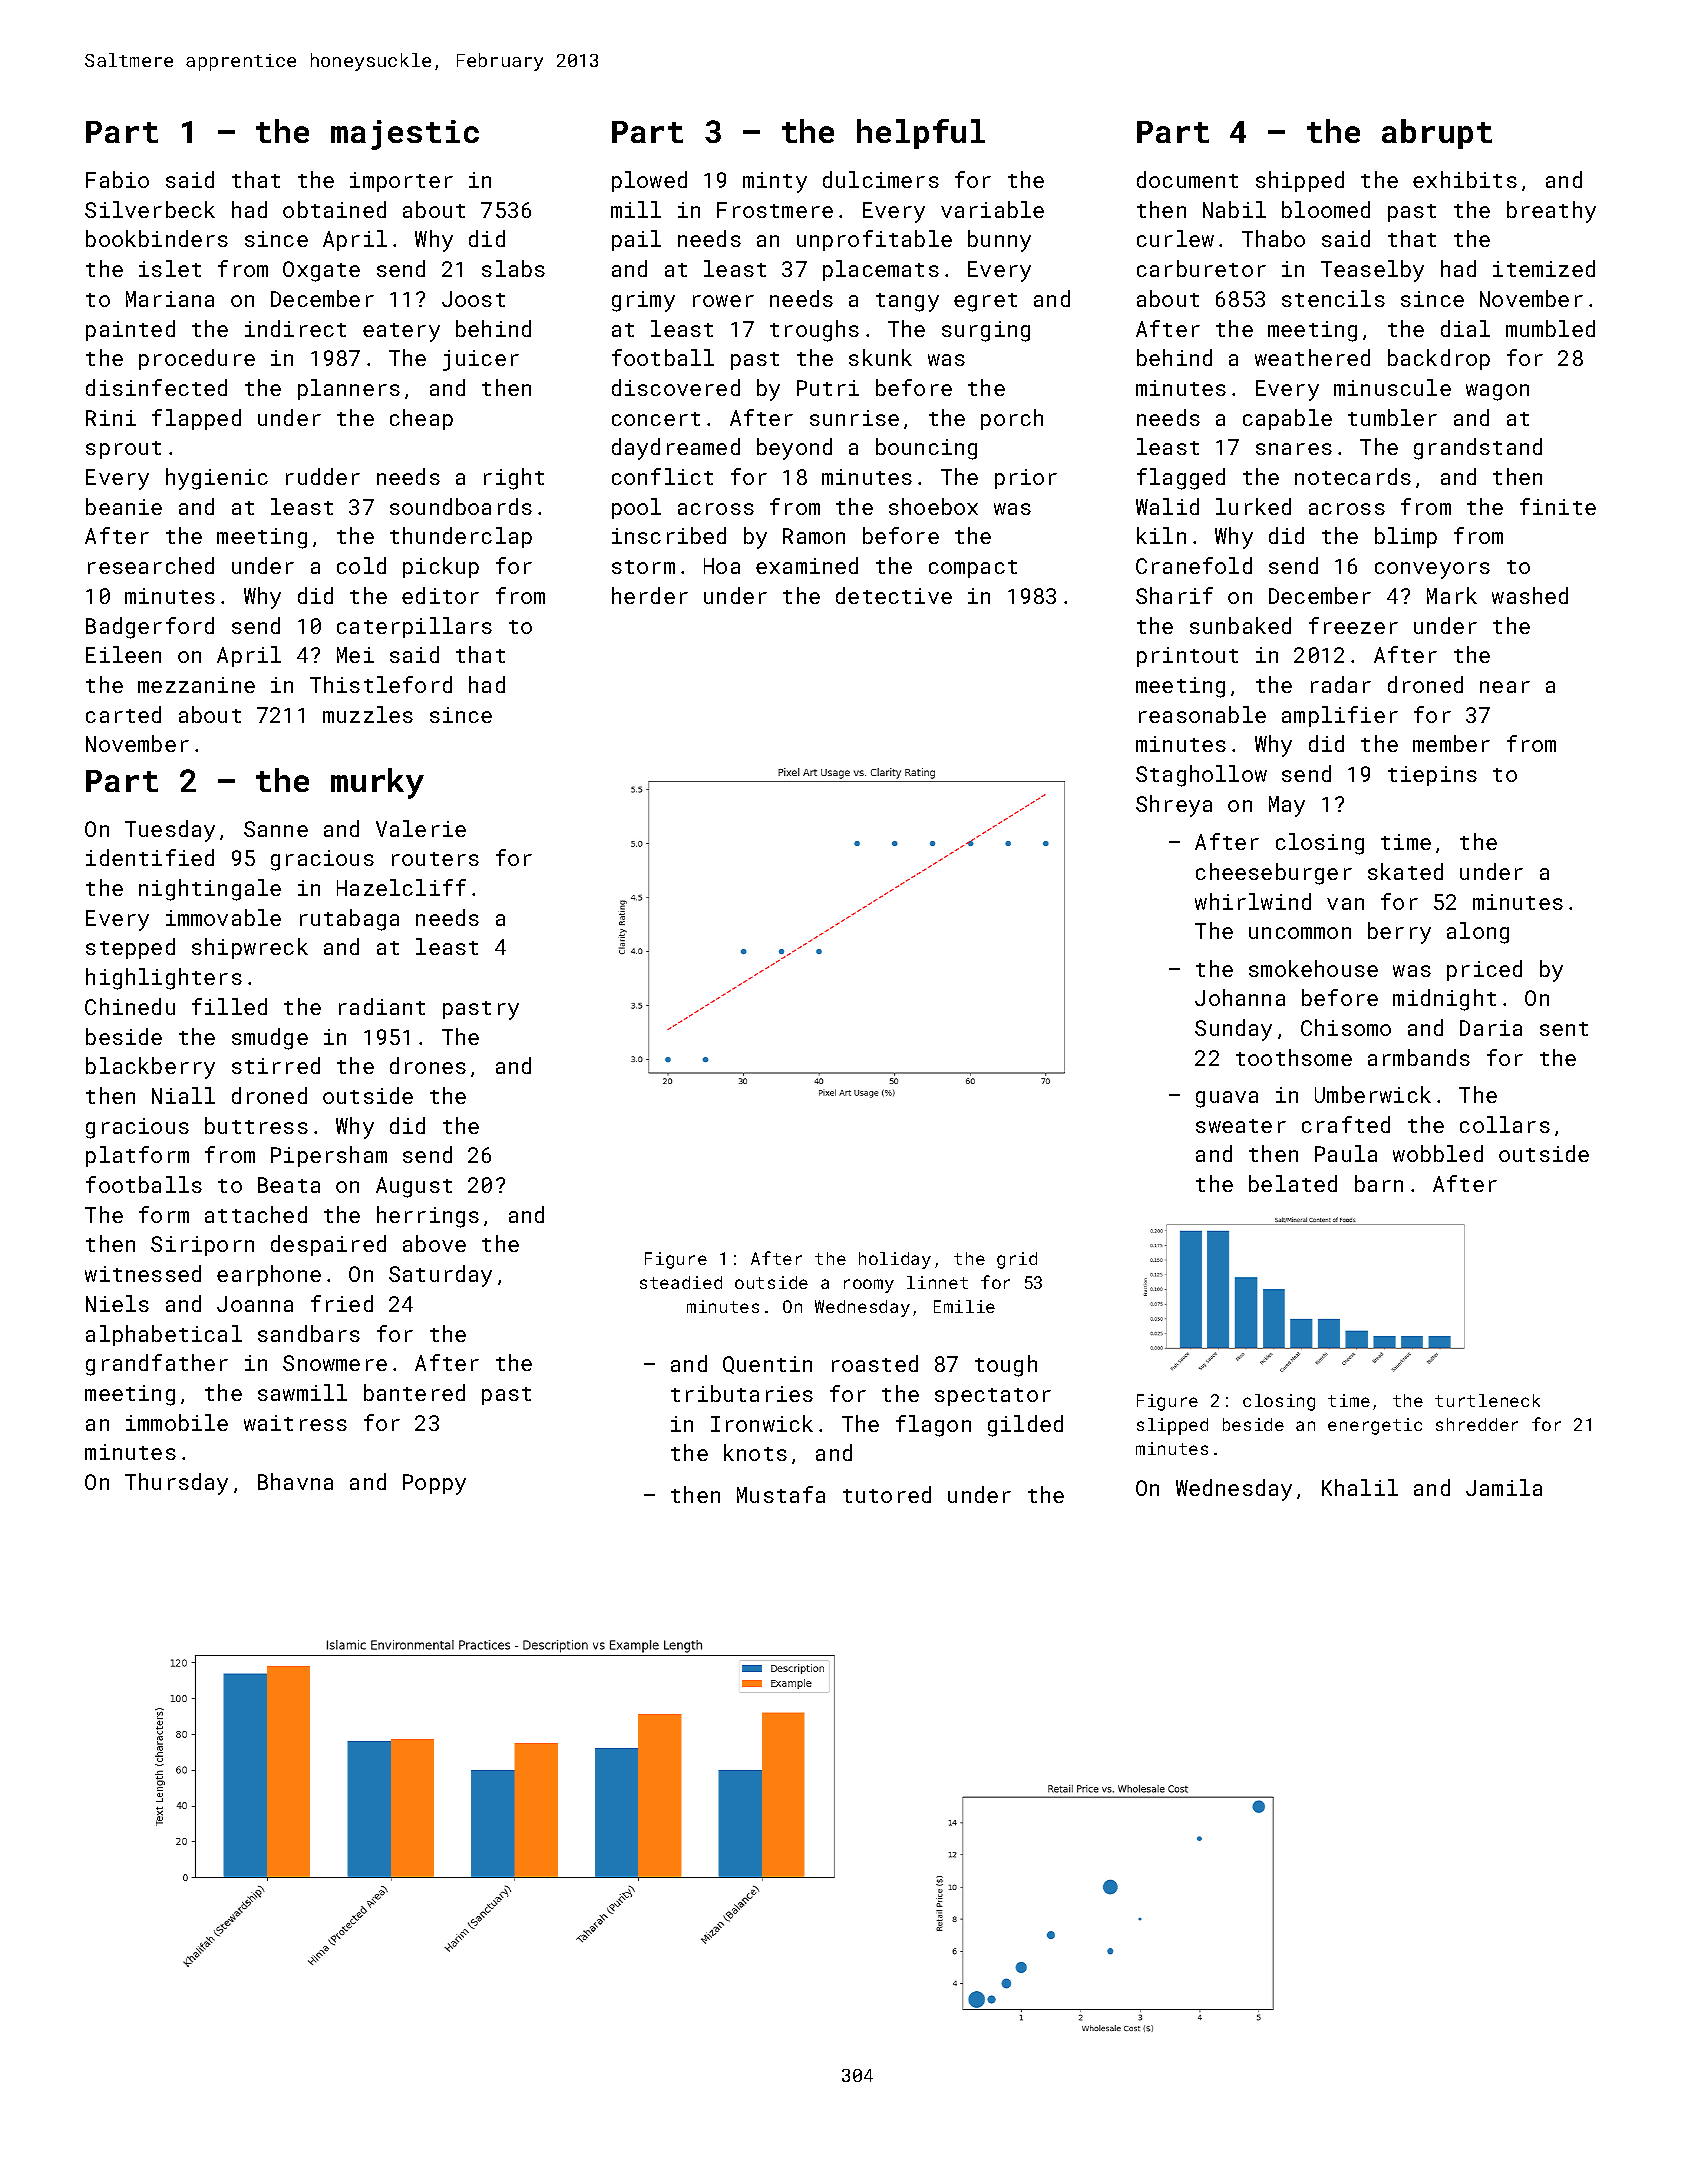  What do you see at coordinates (335, 1363) in the image?
I see `Snowmere` at bounding box center [335, 1363].
